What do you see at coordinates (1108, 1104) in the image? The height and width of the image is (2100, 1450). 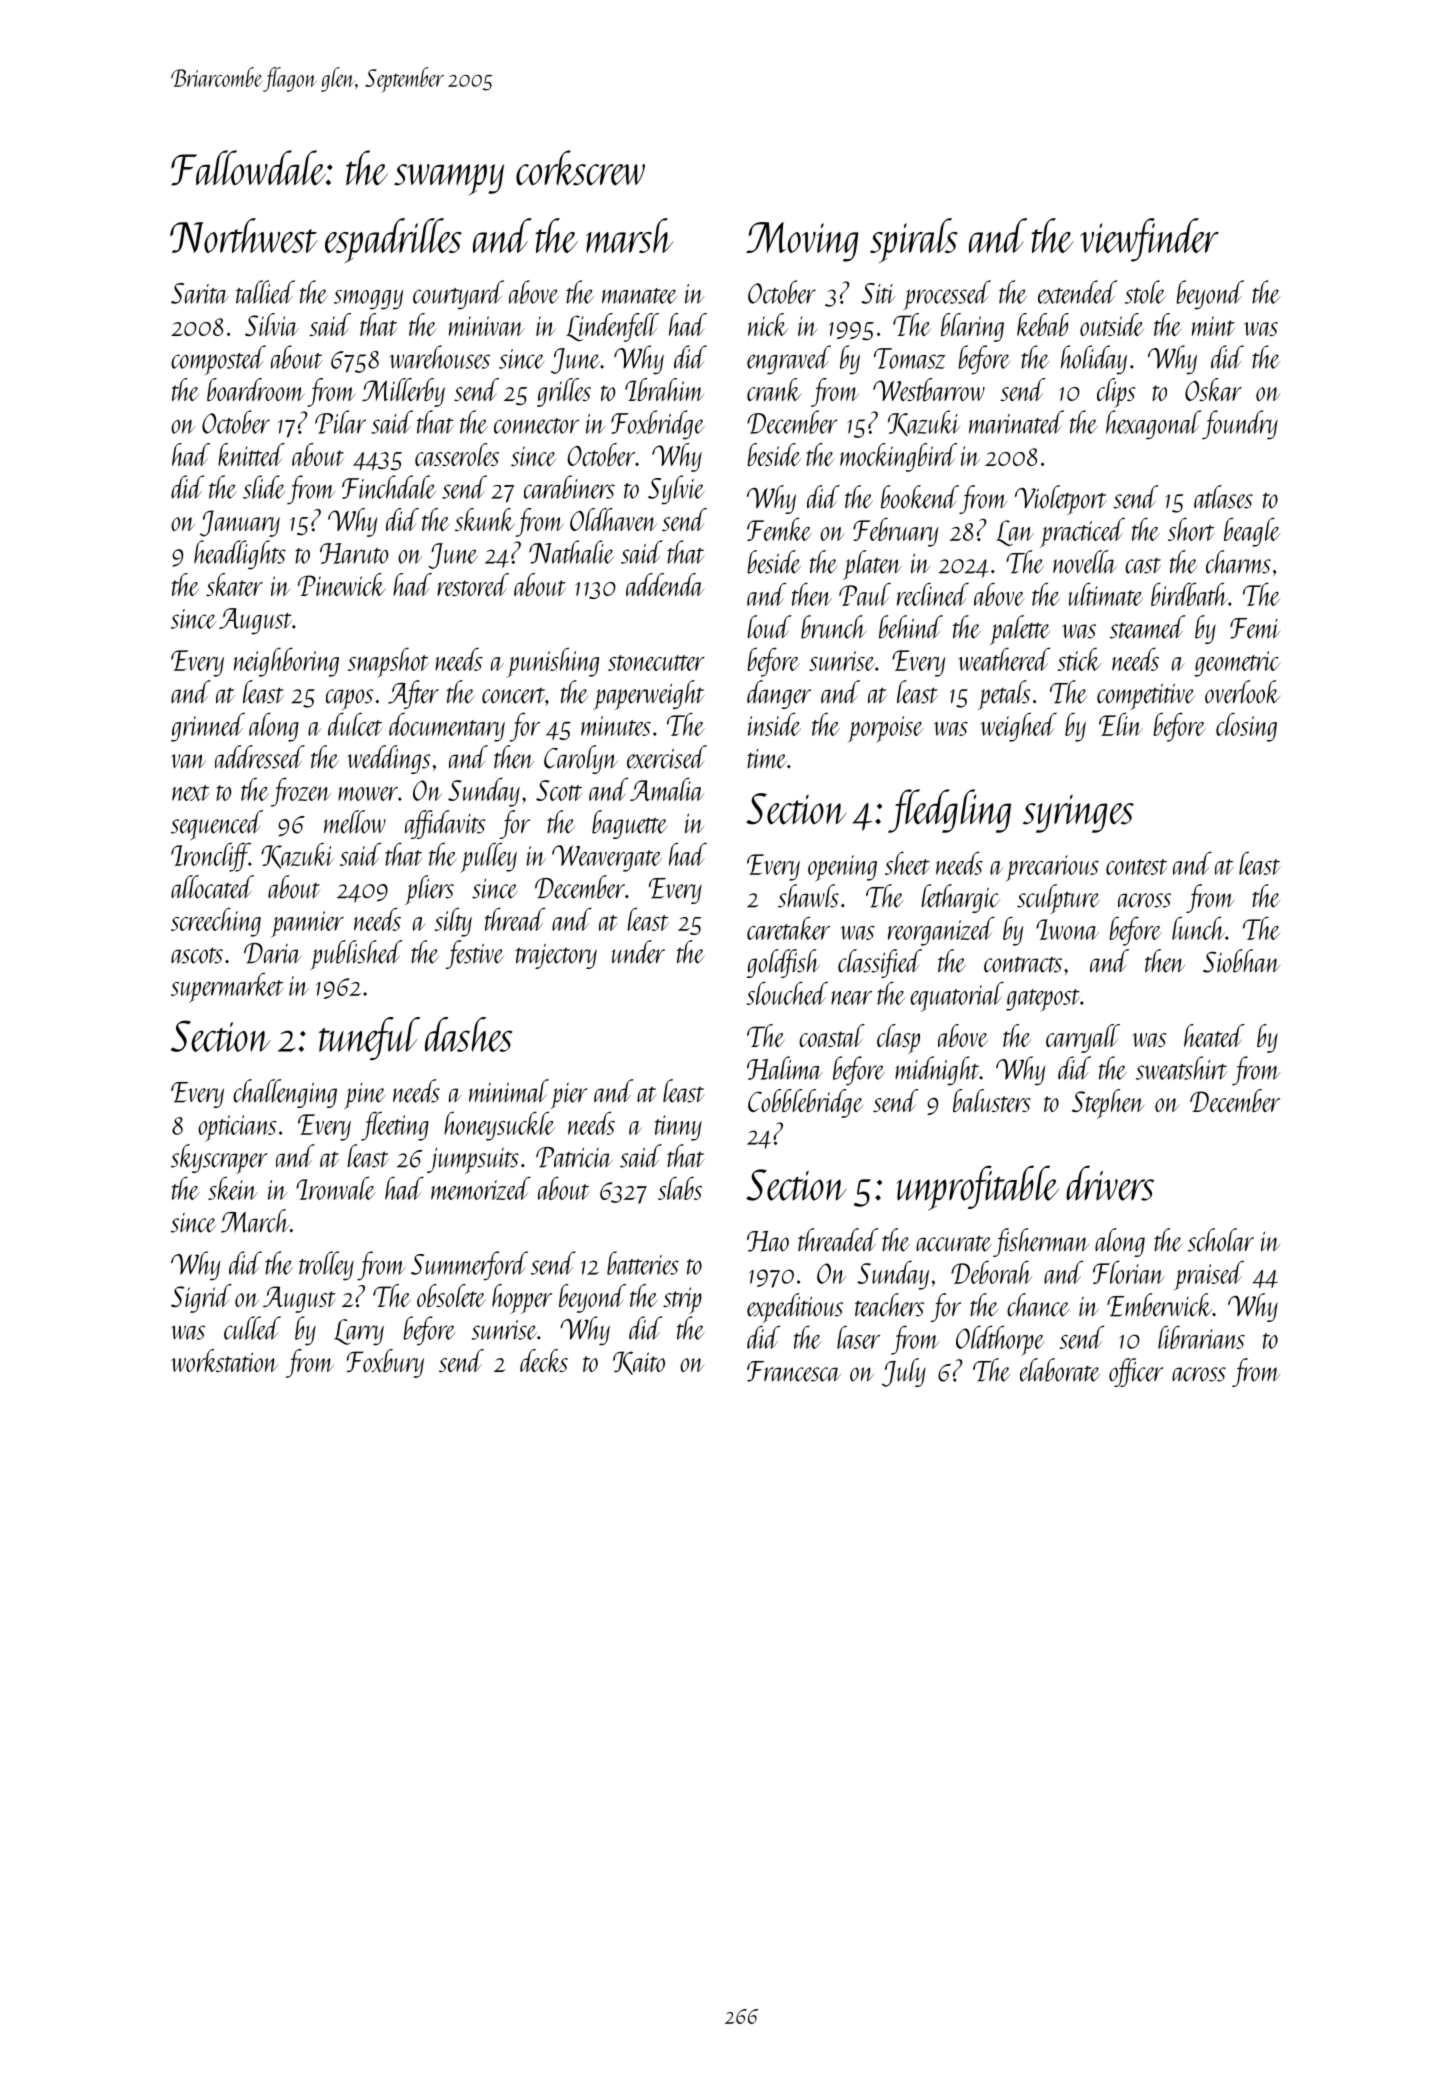 I see `Stephen` at bounding box center [1108, 1104].
